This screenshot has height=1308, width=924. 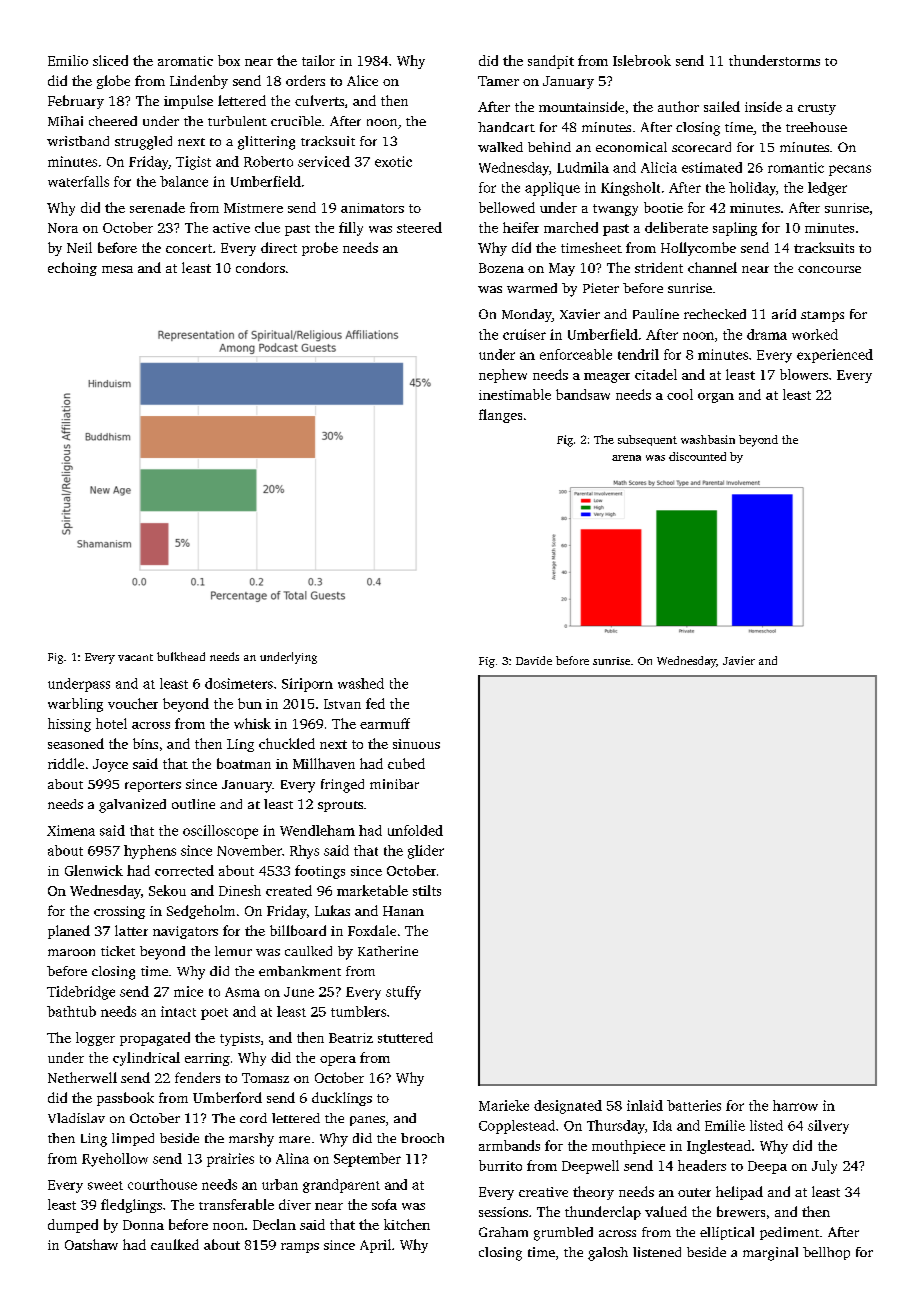 What do you see at coordinates (91, 1244) in the screenshot?
I see `Oatshaw` at bounding box center [91, 1244].
